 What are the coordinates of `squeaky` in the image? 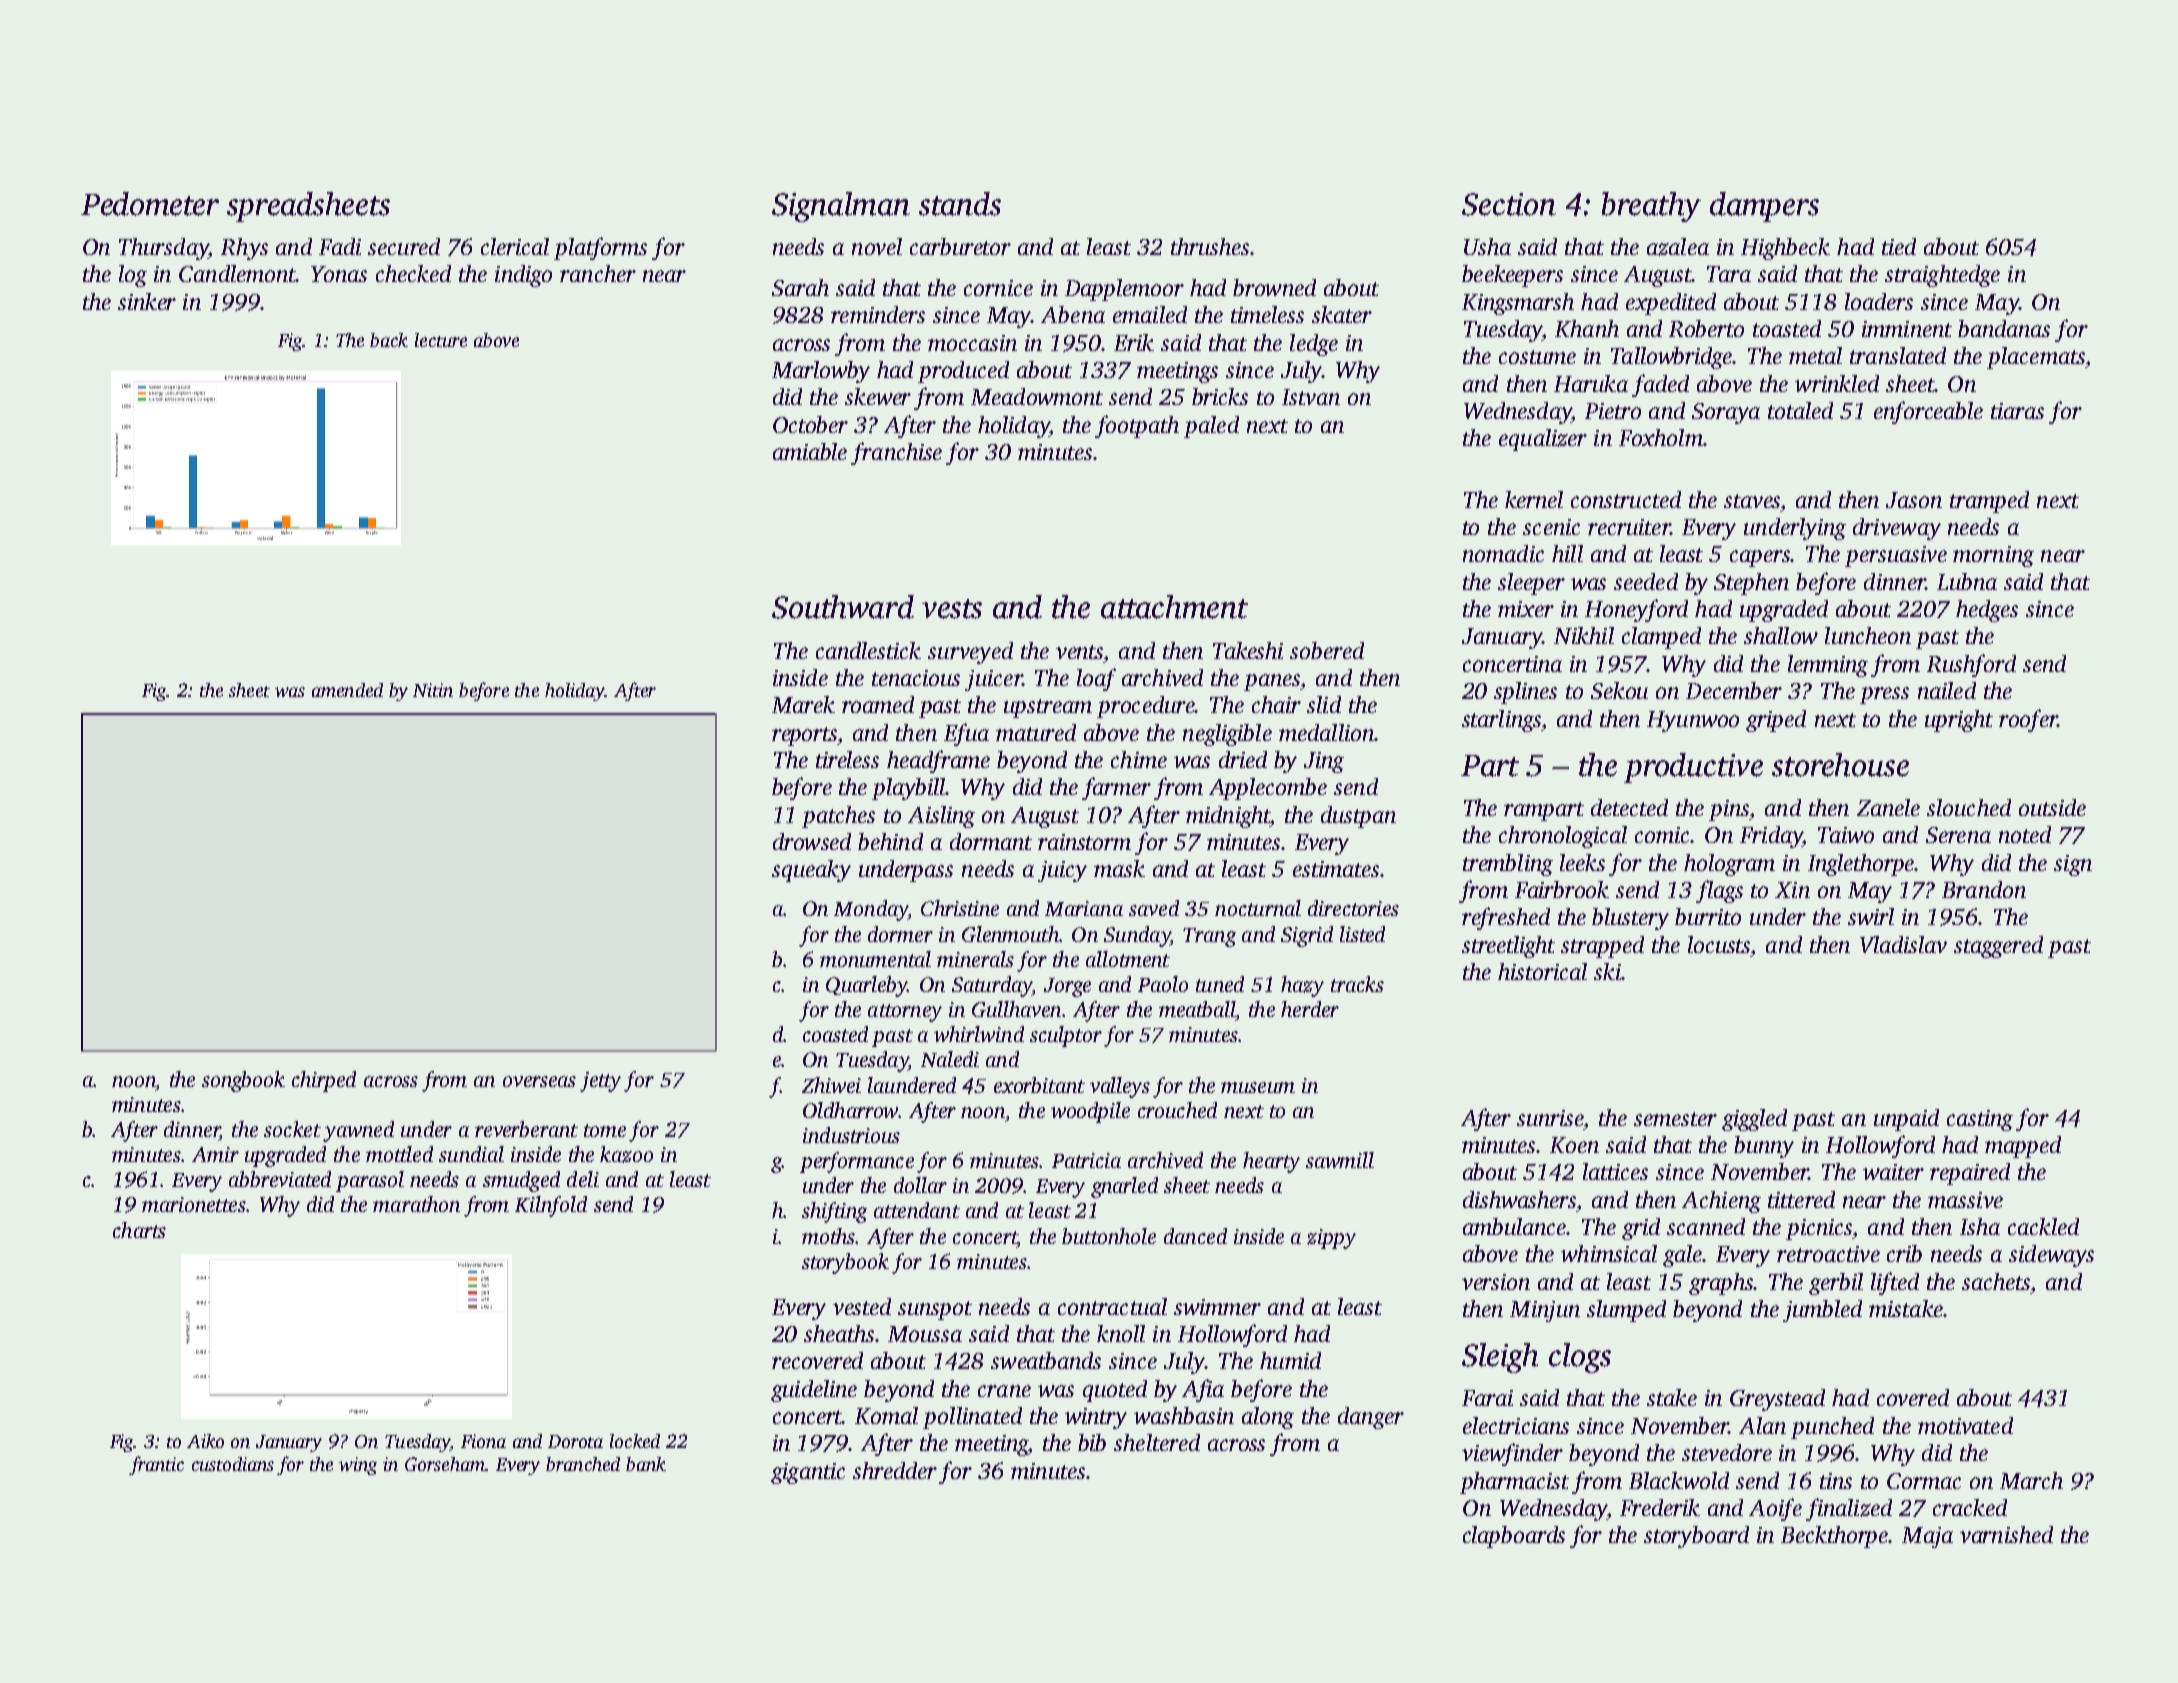 It's located at (811, 871).
